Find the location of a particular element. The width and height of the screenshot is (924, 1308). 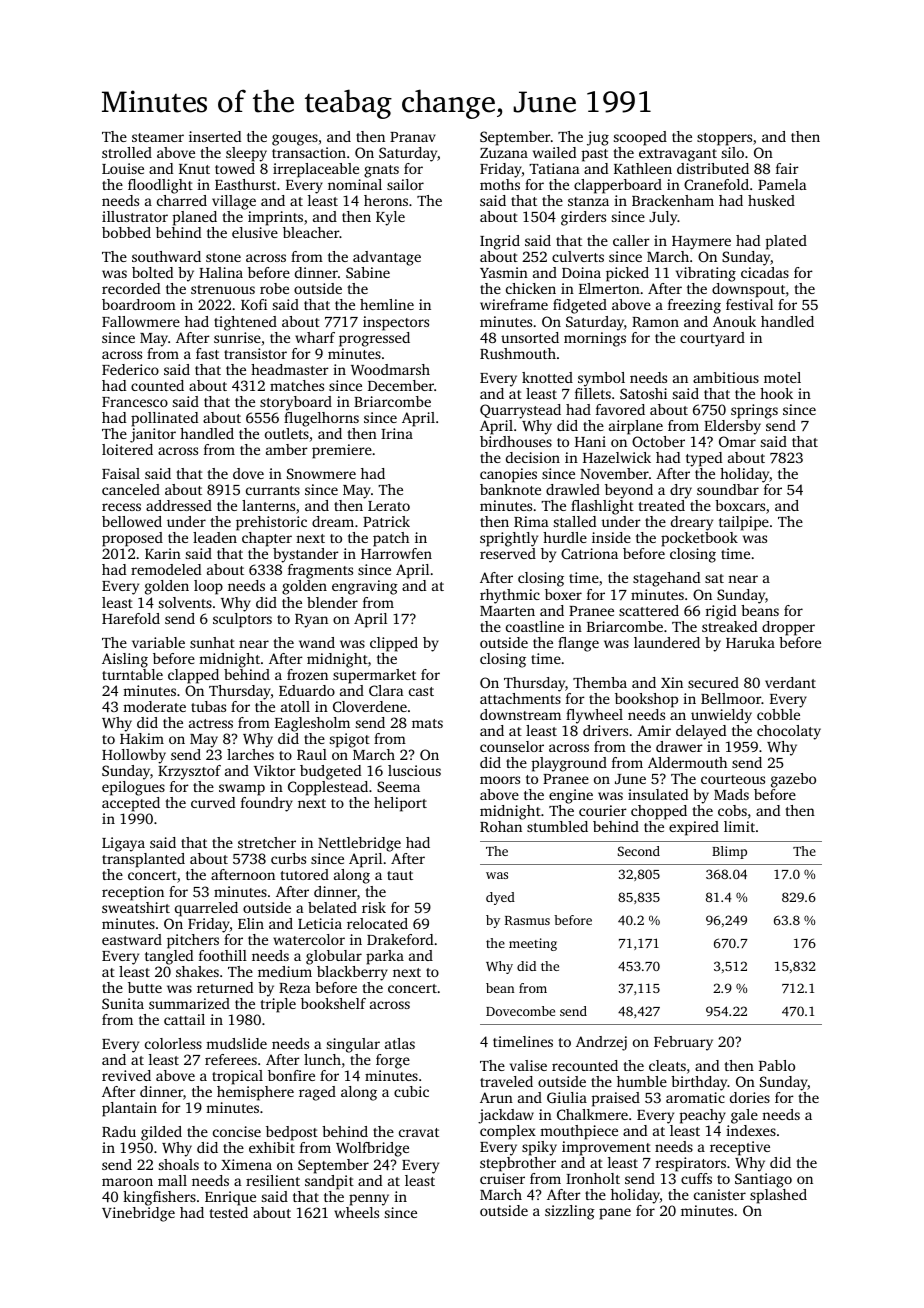

taut is located at coordinates (400, 875).
